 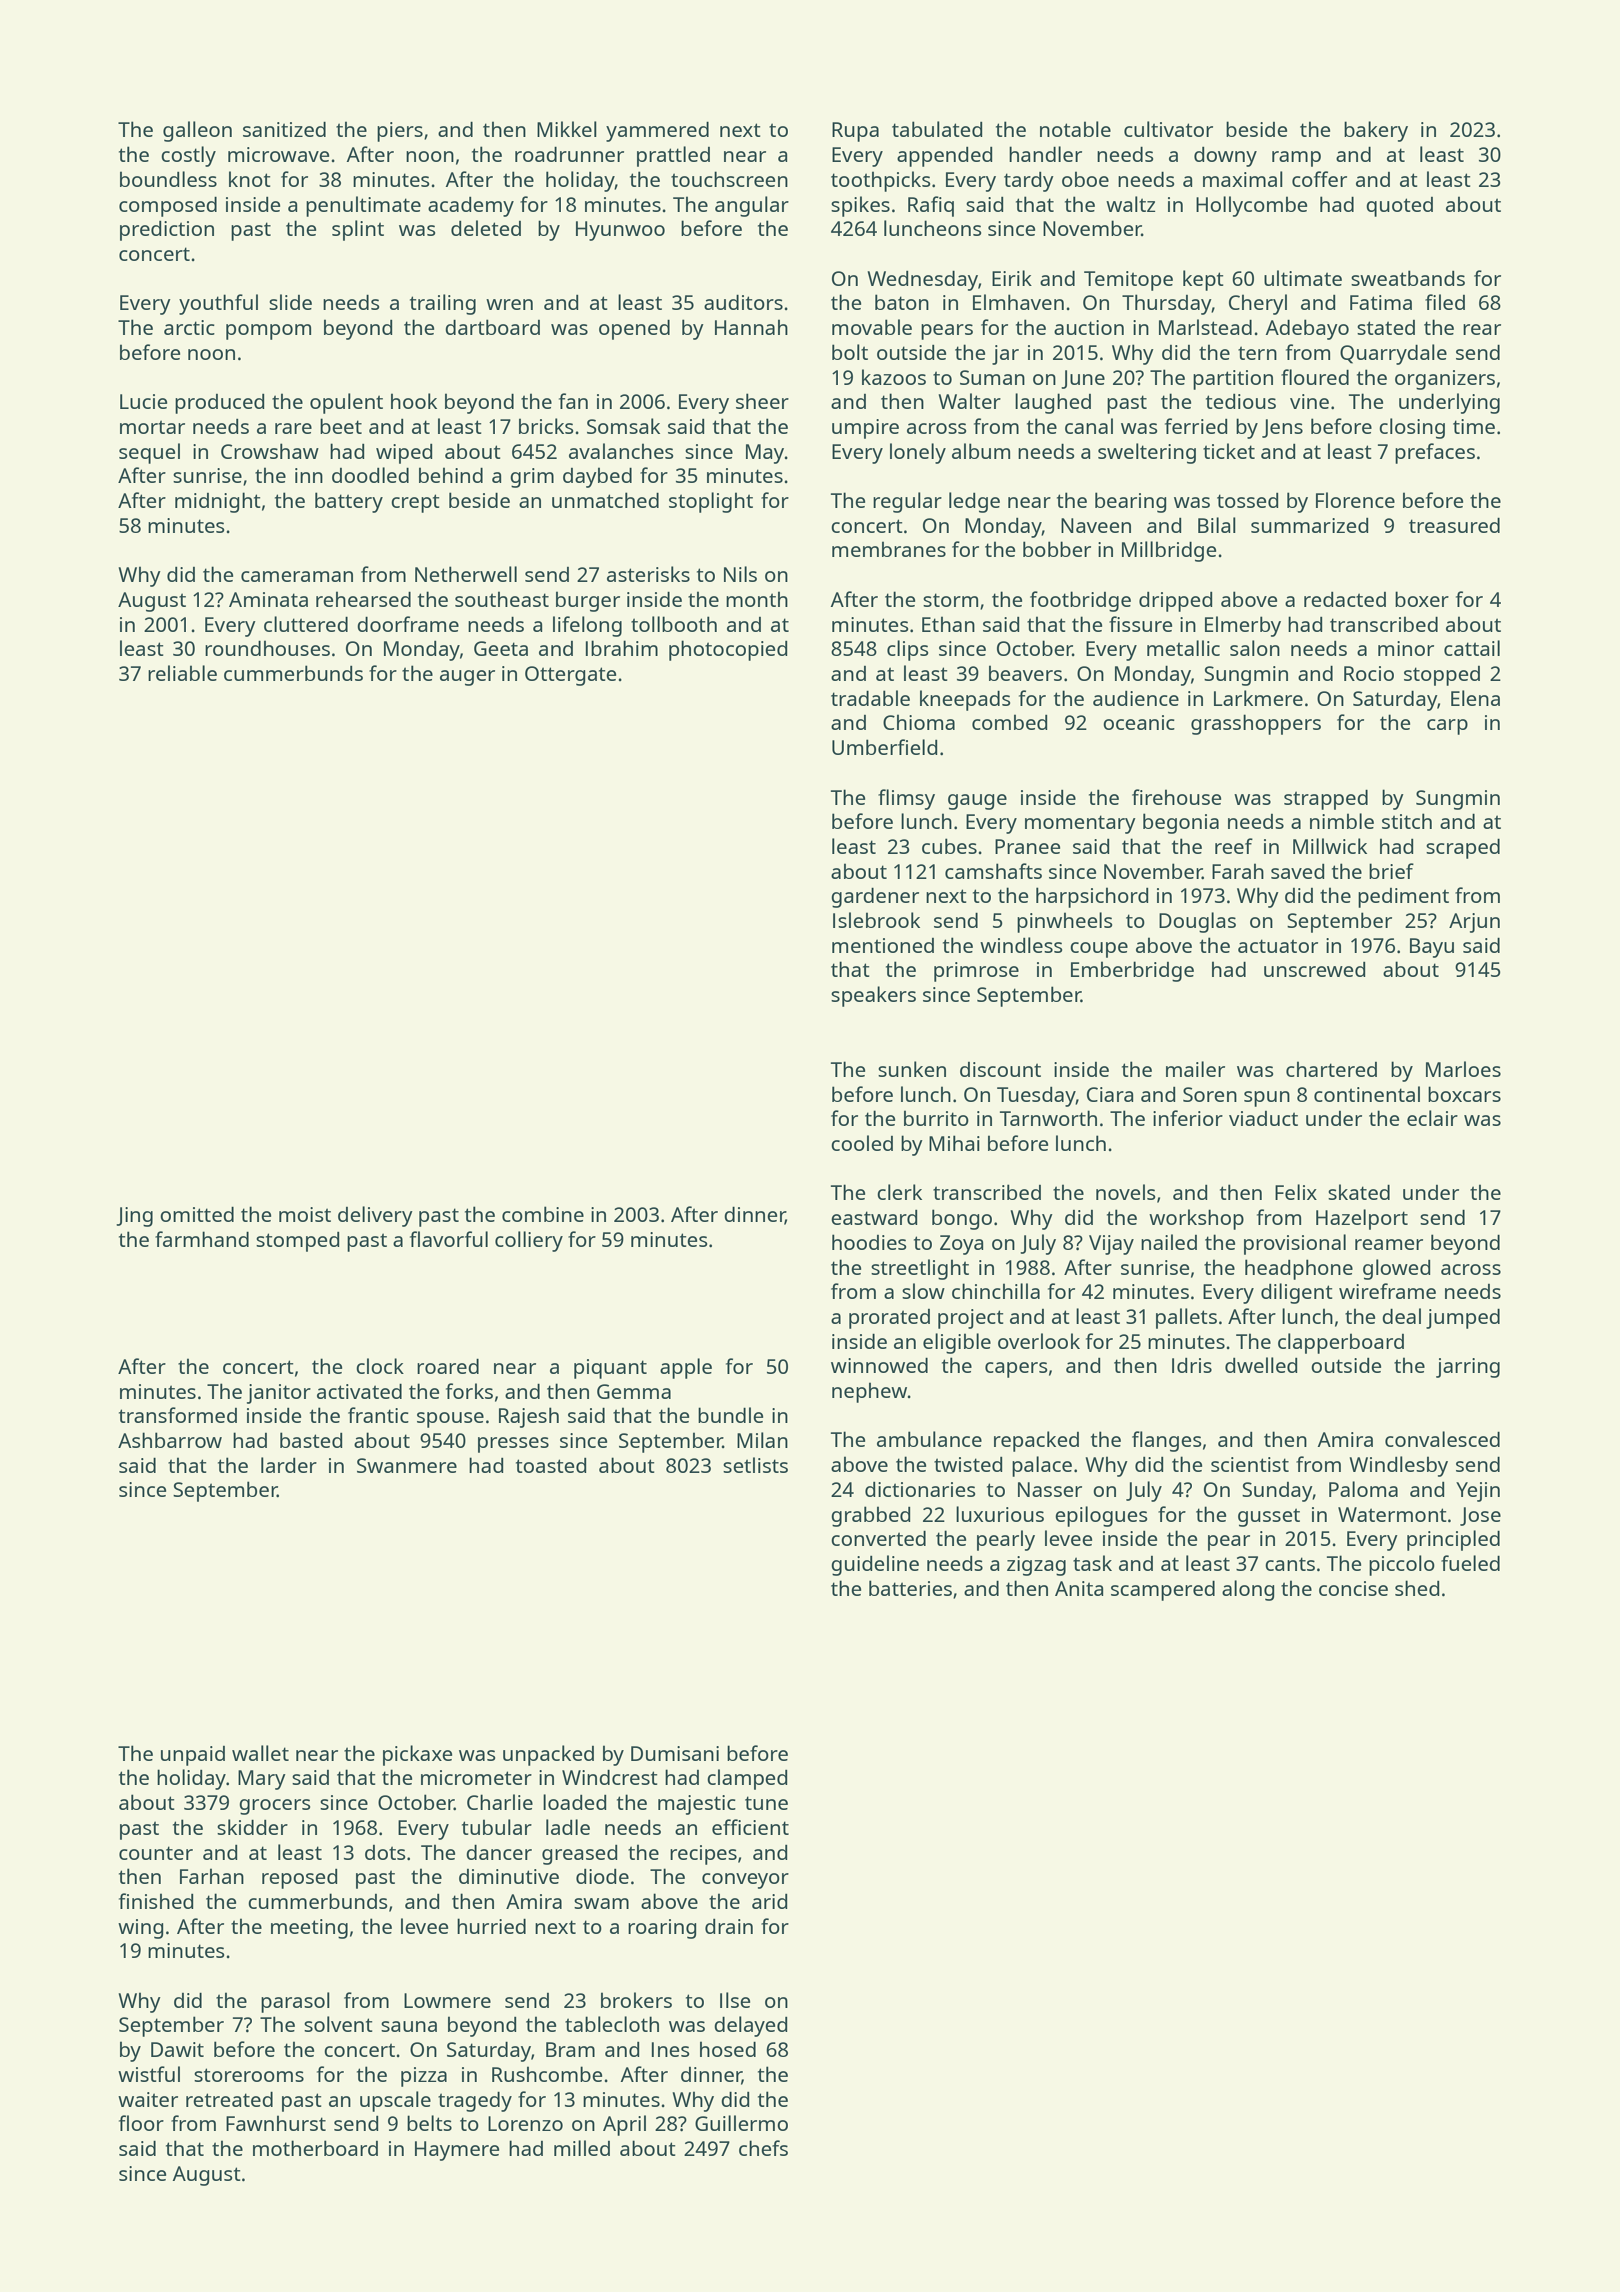 What do you see at coordinates (140, 1929) in the document?
I see `wing` at bounding box center [140, 1929].
